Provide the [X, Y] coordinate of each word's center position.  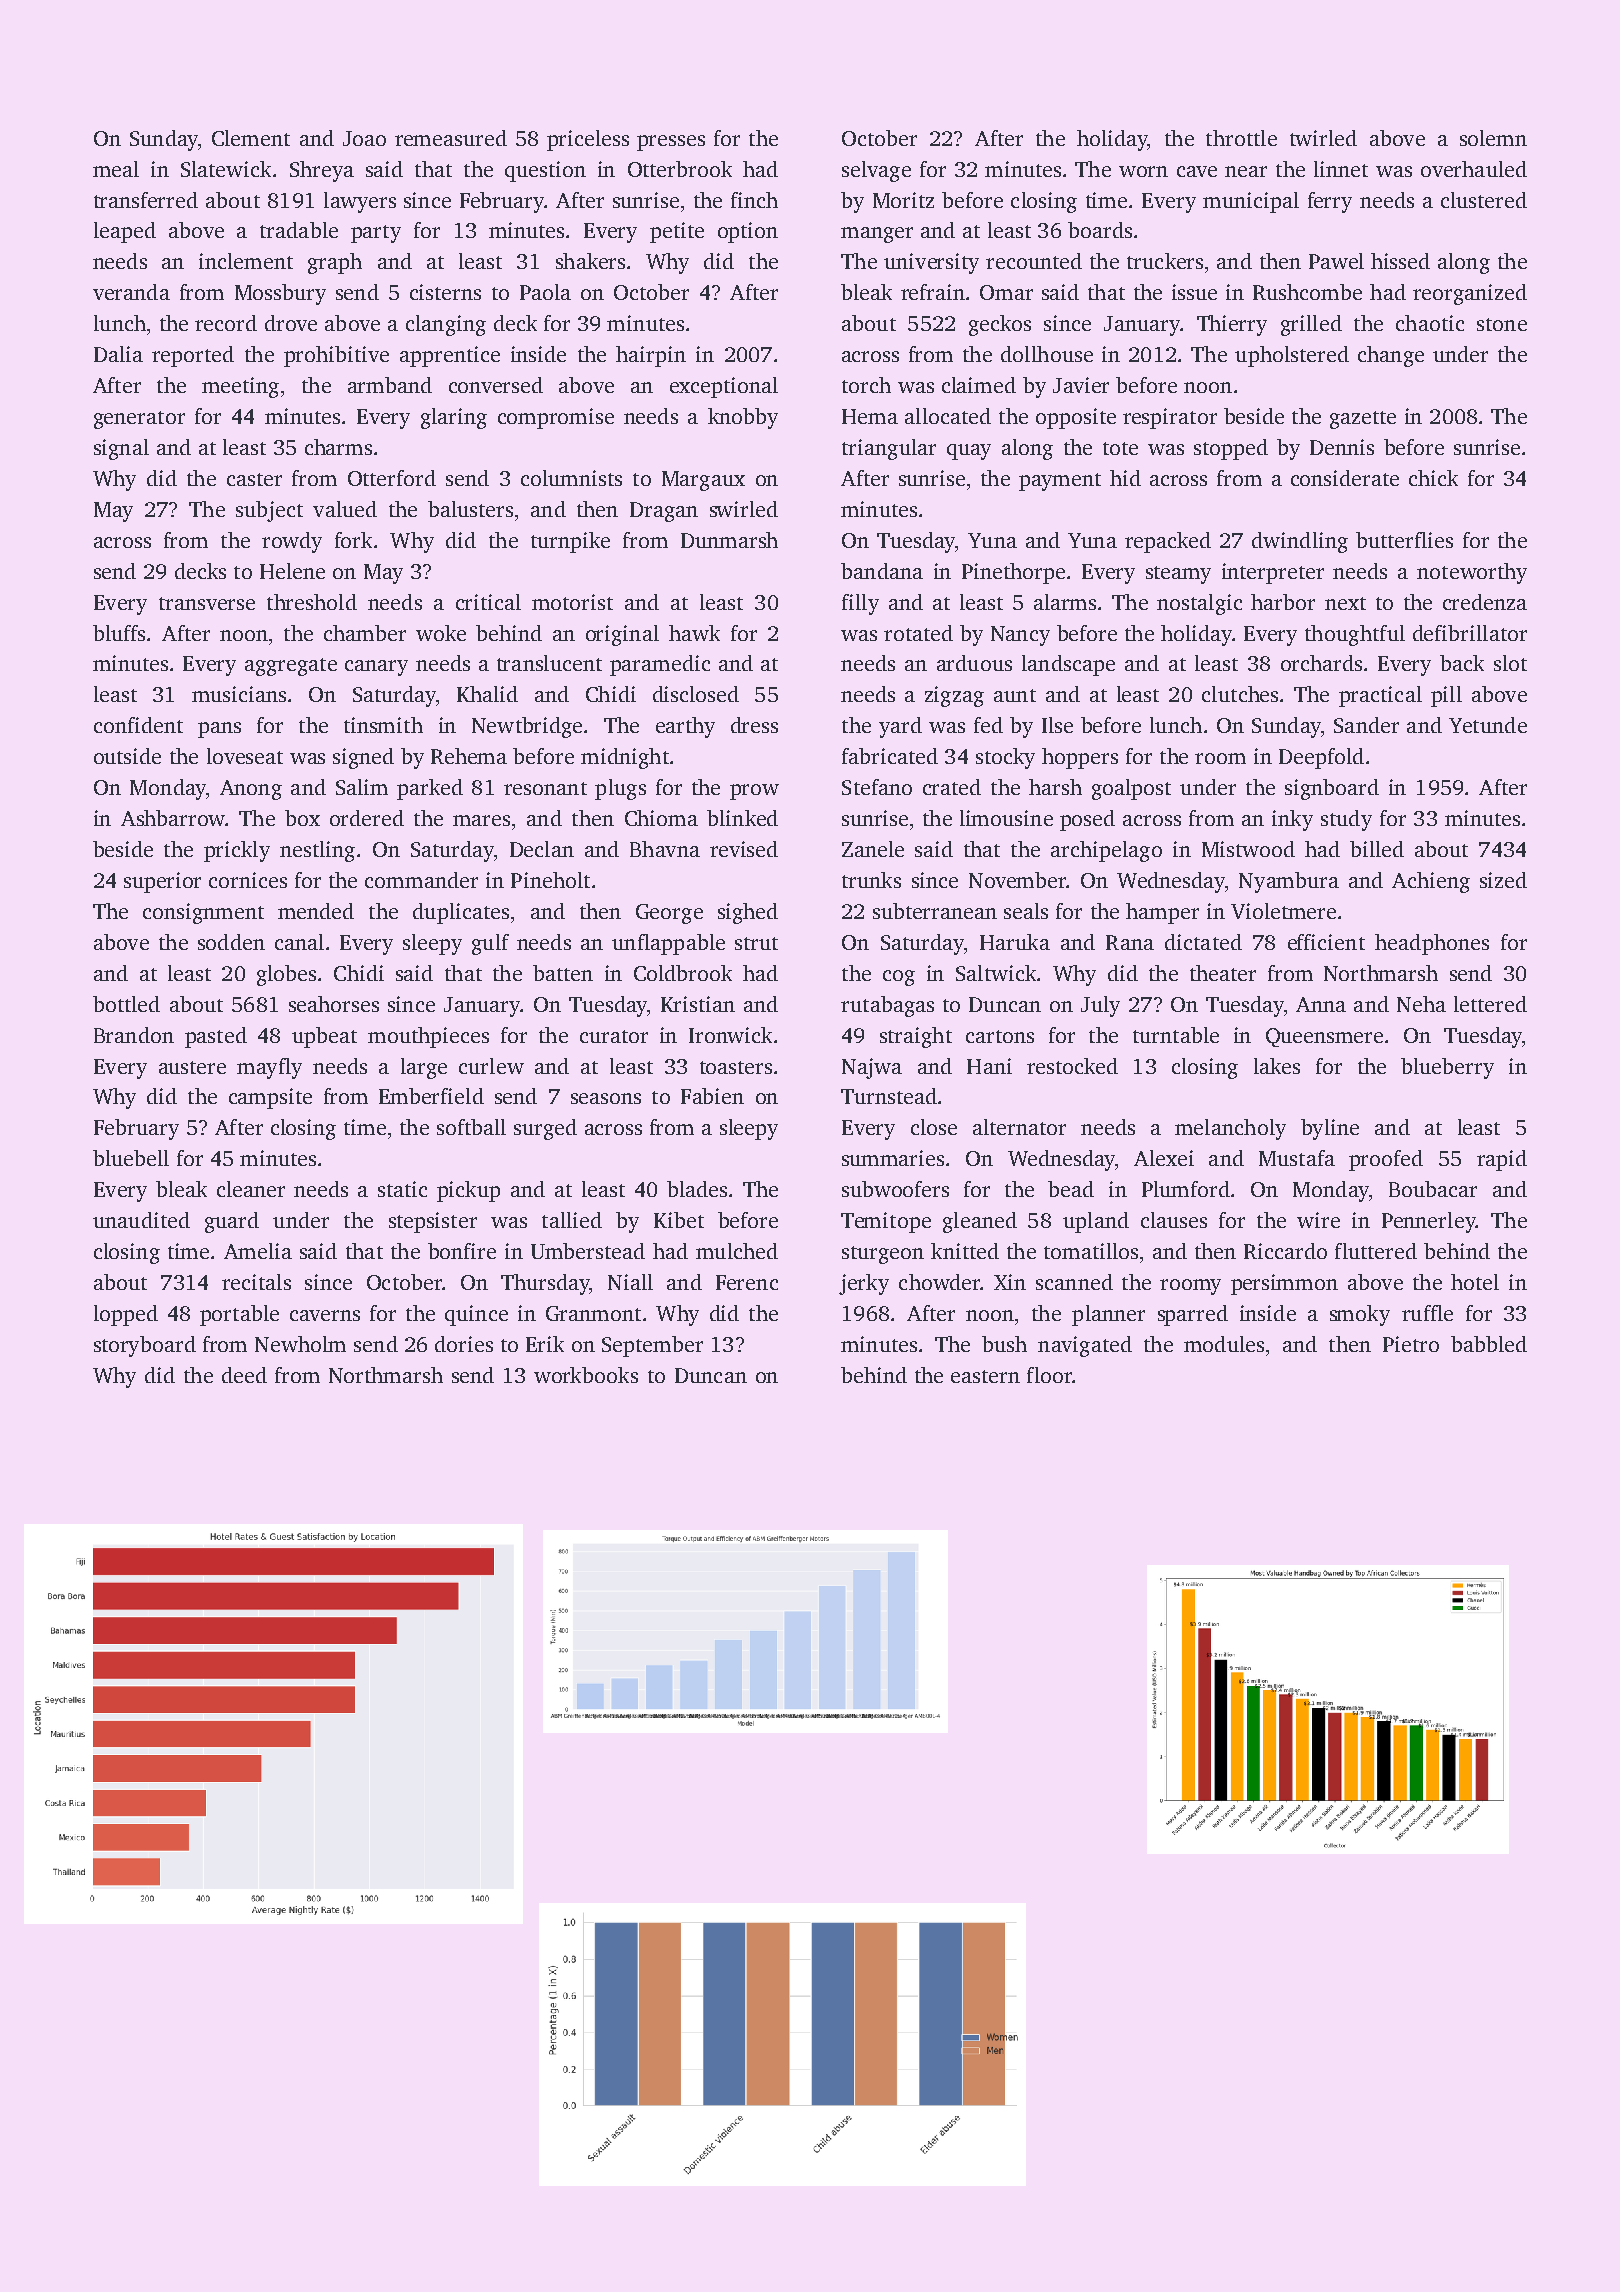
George [669, 914]
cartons [1000, 1036]
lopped [126, 1315]
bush [1004, 1344]
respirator [1170, 418]
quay [969, 452]
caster [254, 479]
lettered [1490, 1004]
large [424, 1068]
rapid [1502, 1160]
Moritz [903, 200]
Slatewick [226, 169]
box [302, 818]
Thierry [1232, 325]
